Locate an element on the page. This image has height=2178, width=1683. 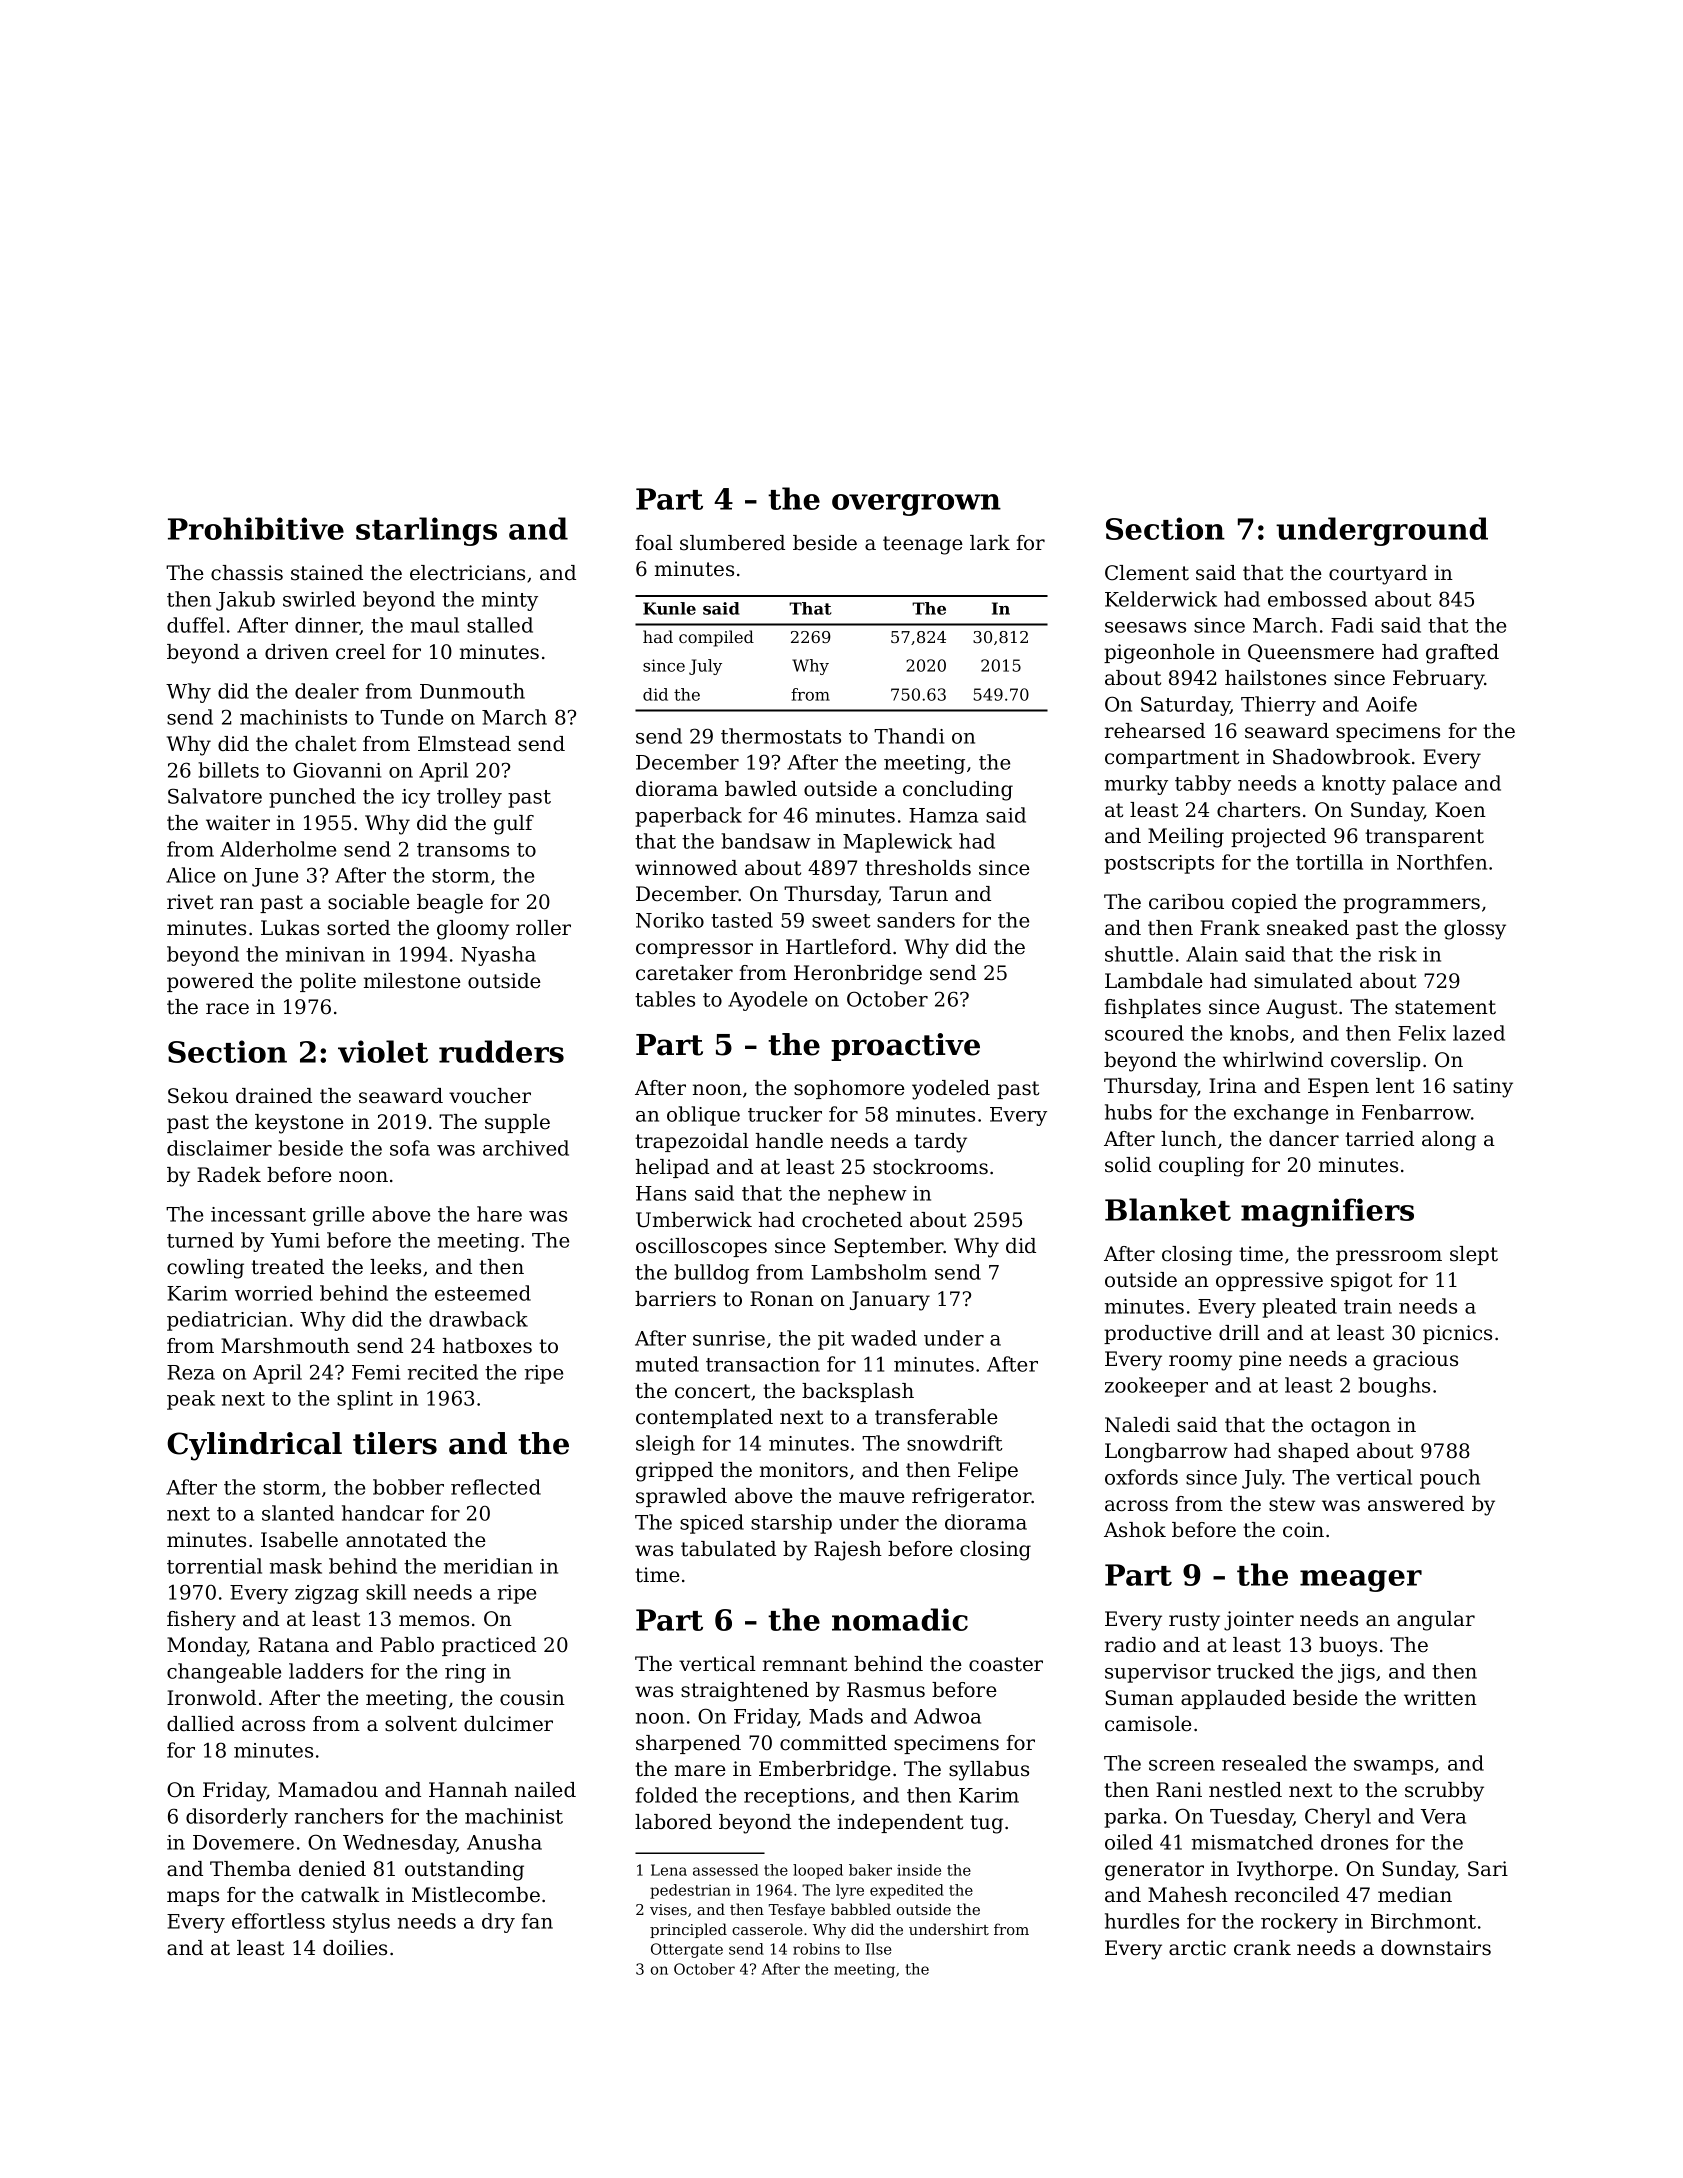
crank is located at coordinates (1262, 1948).
